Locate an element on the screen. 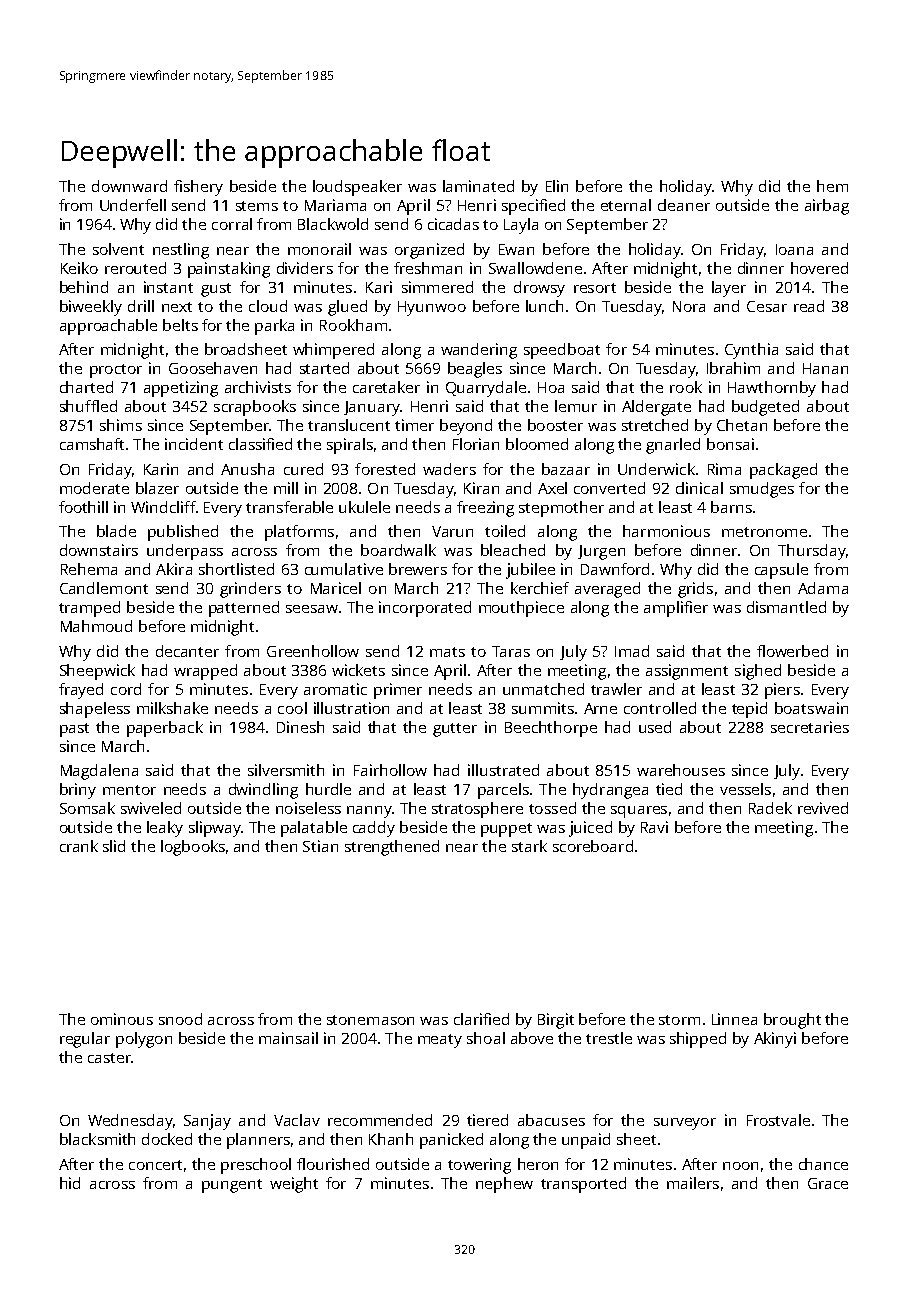 The image size is (908, 1316). Akira is located at coordinates (174, 569).
